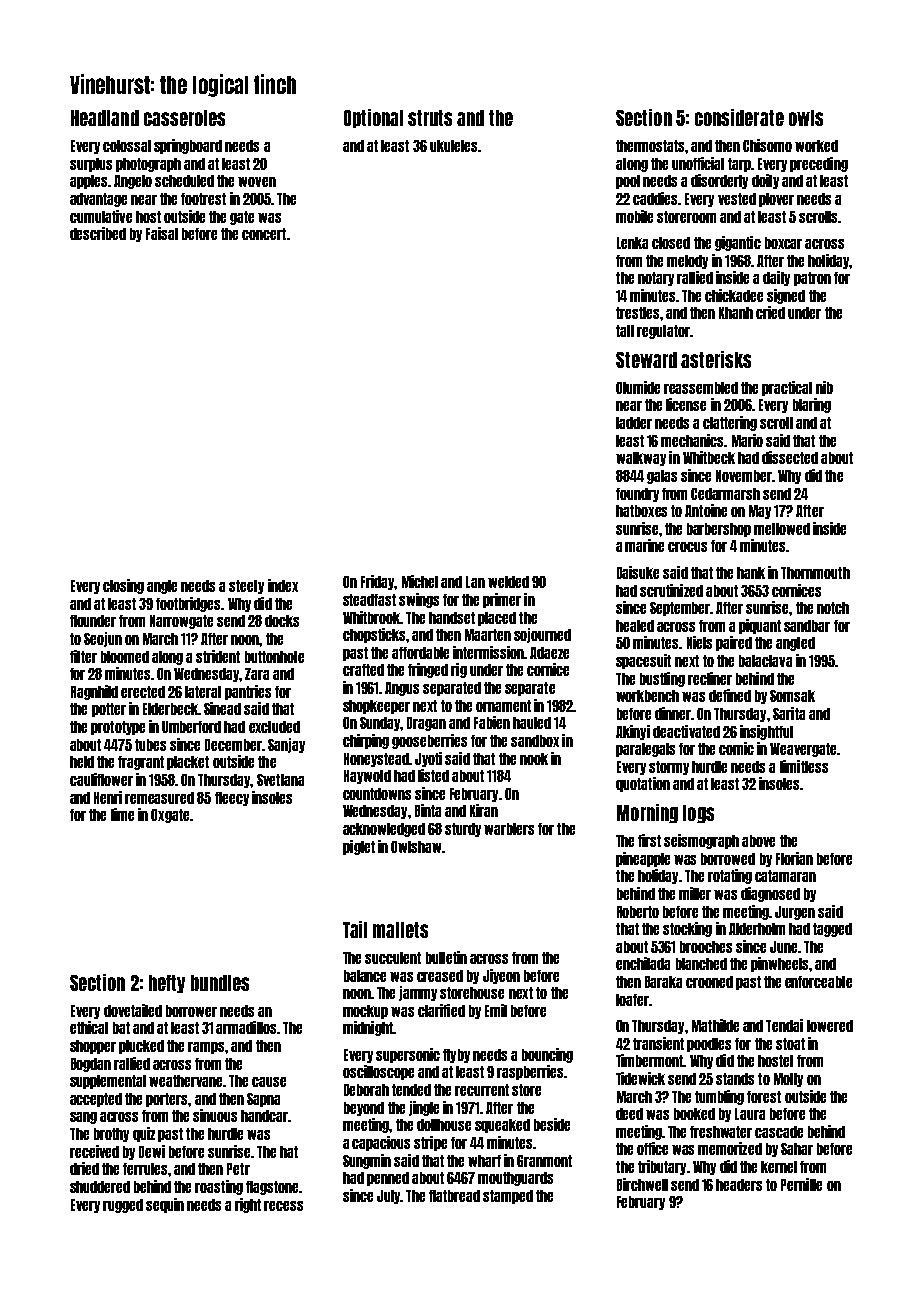  I want to click on limitless, so click(804, 766).
